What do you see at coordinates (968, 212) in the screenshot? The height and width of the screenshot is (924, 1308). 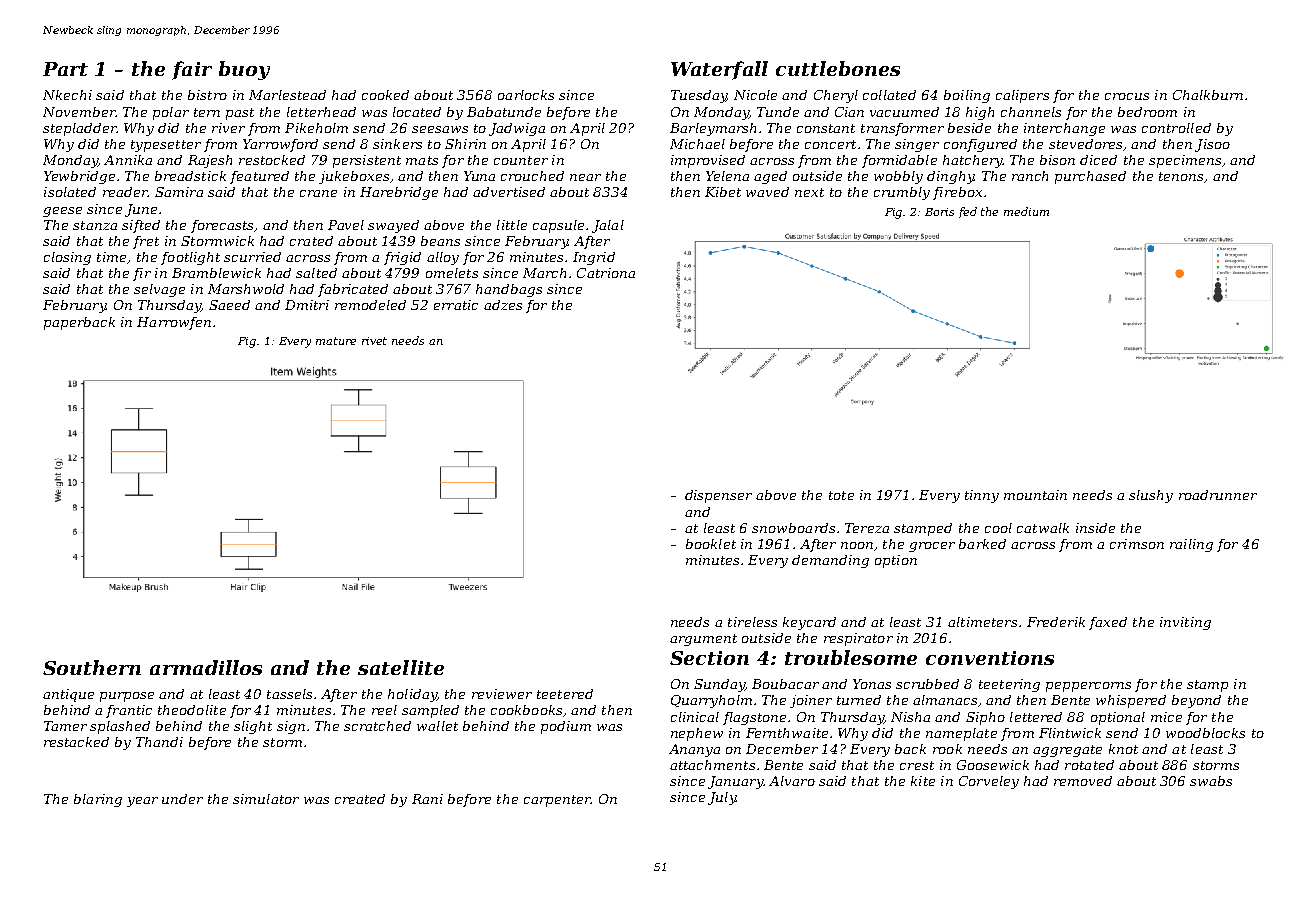 I see `fed` at bounding box center [968, 212].
